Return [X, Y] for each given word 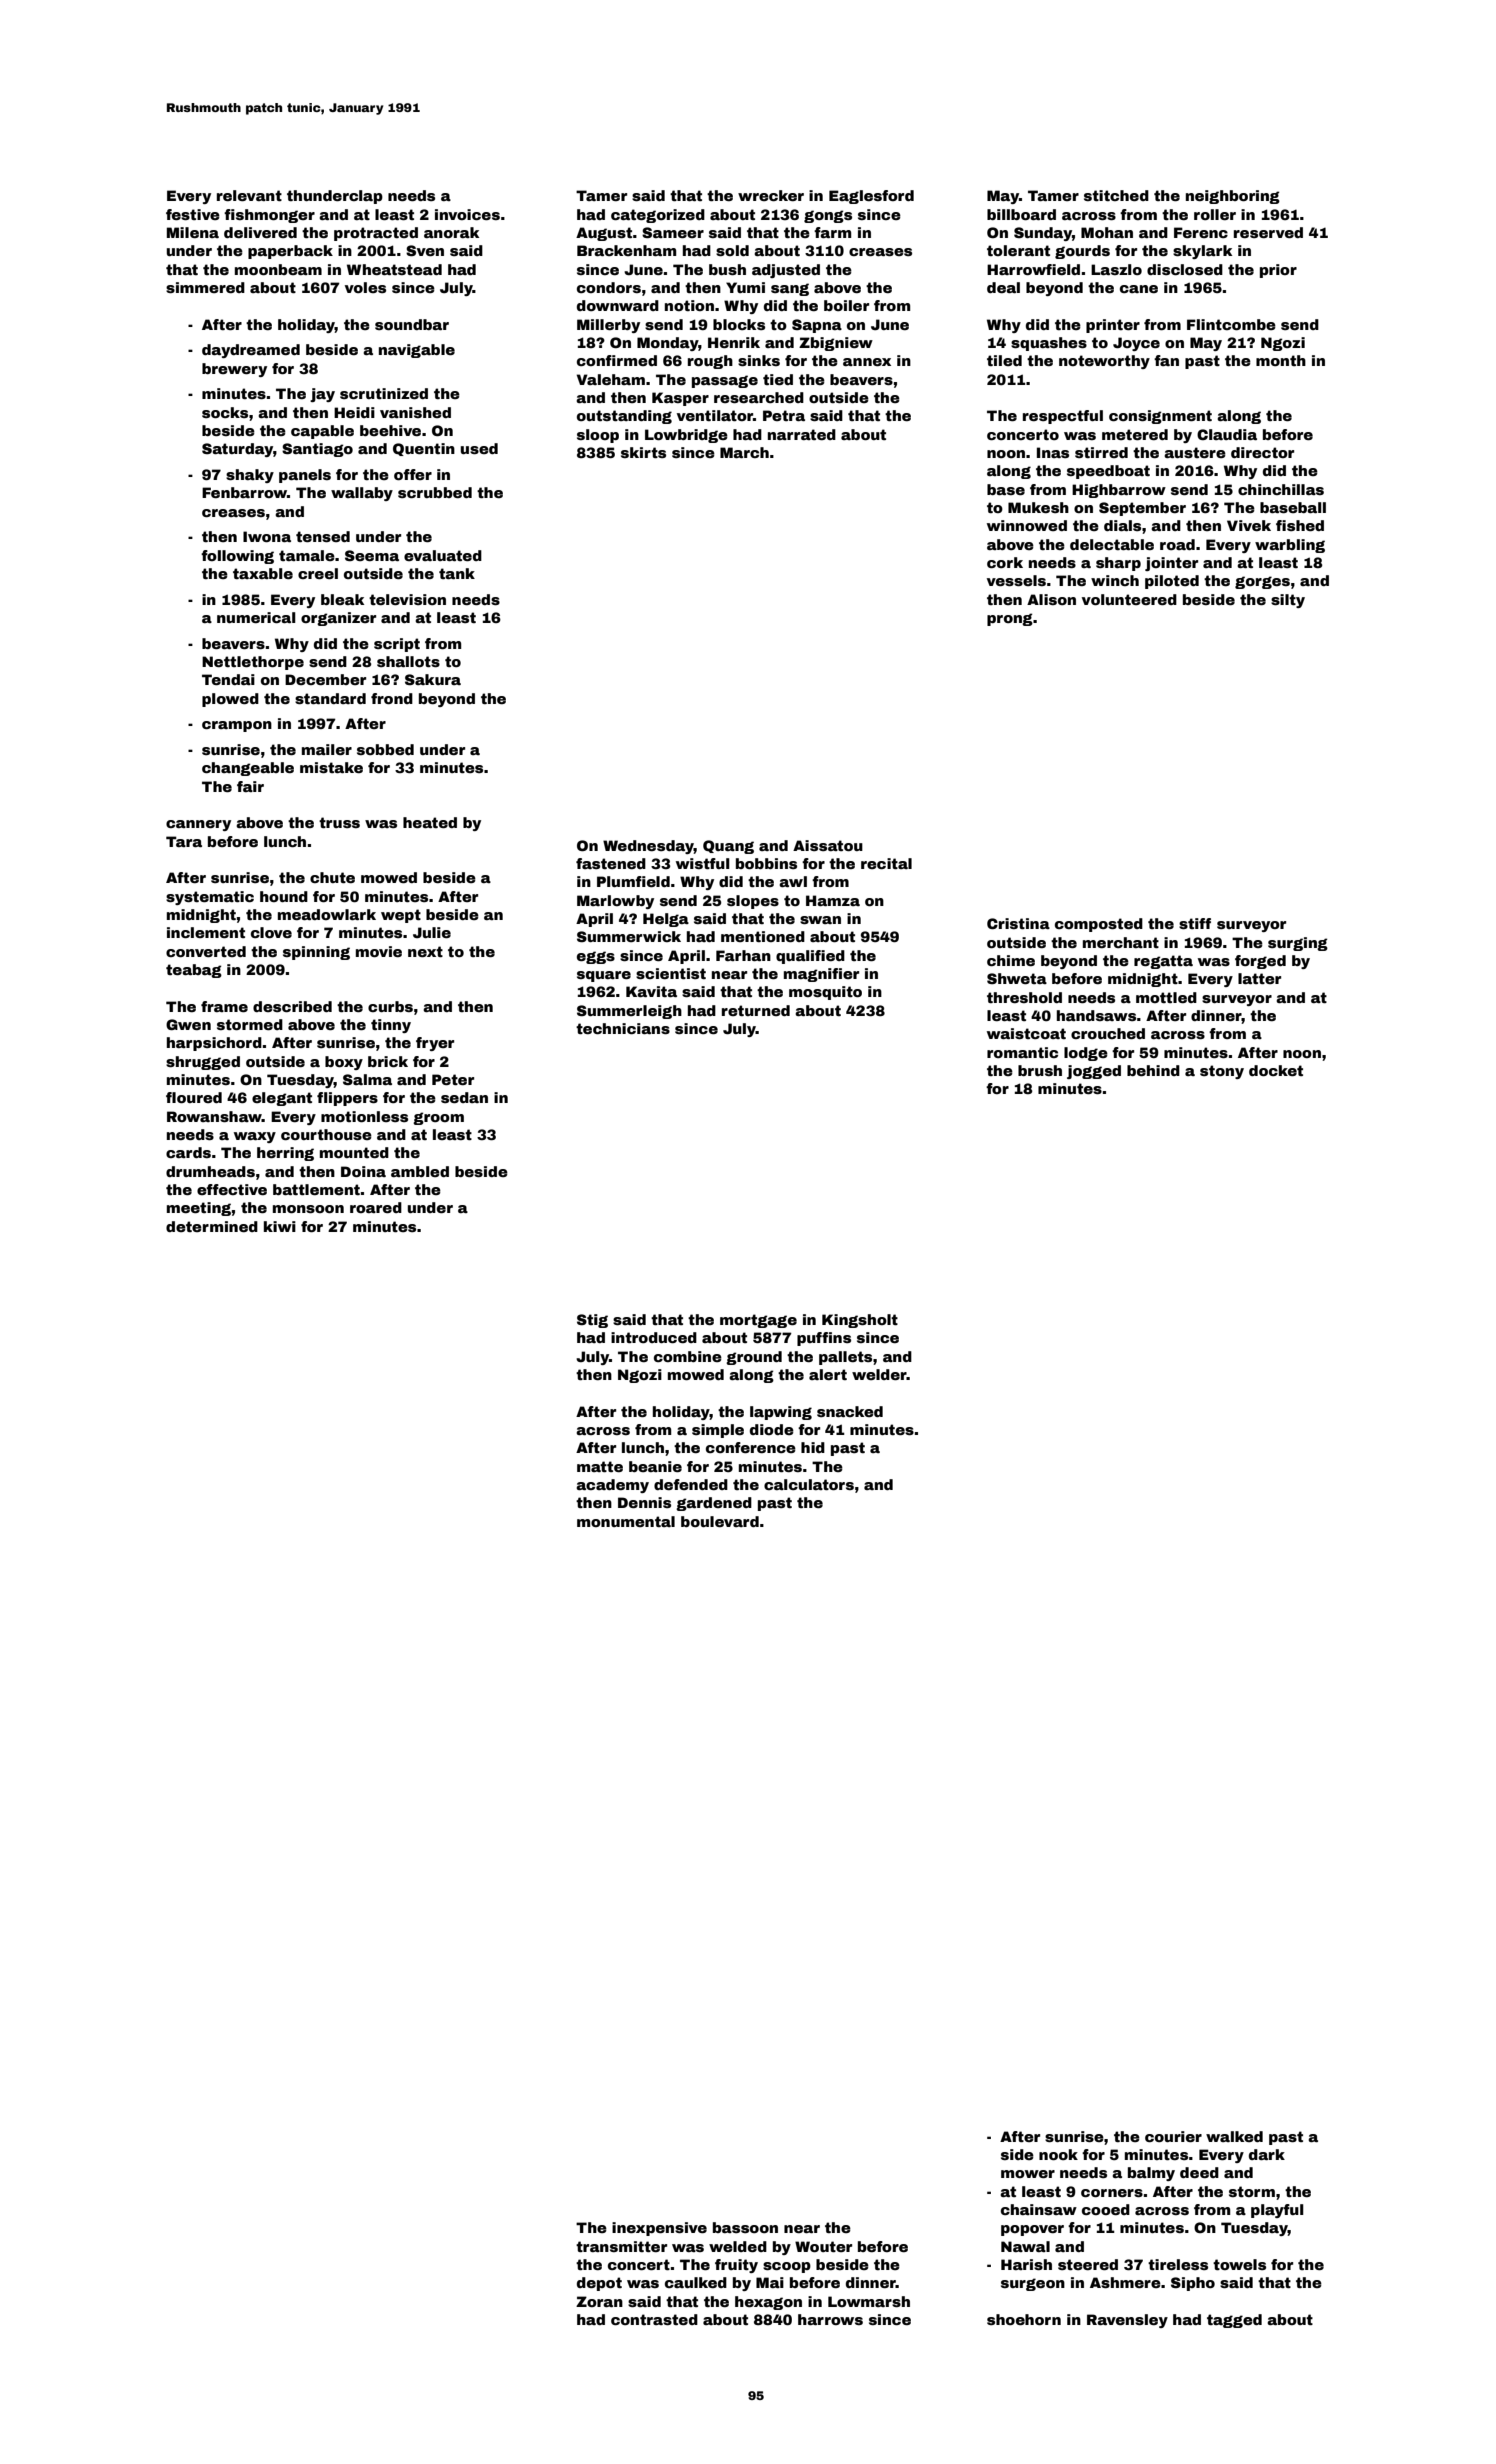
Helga [666, 920]
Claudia [1227, 434]
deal [1003, 287]
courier [1173, 2136]
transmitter [621, 2246]
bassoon [745, 2227]
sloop [598, 436]
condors [609, 287]
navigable [417, 351]
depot [599, 2284]
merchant [1121, 942]
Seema [372, 555]
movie [379, 951]
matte [600, 1466]
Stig [592, 1321]
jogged [1094, 1072]
